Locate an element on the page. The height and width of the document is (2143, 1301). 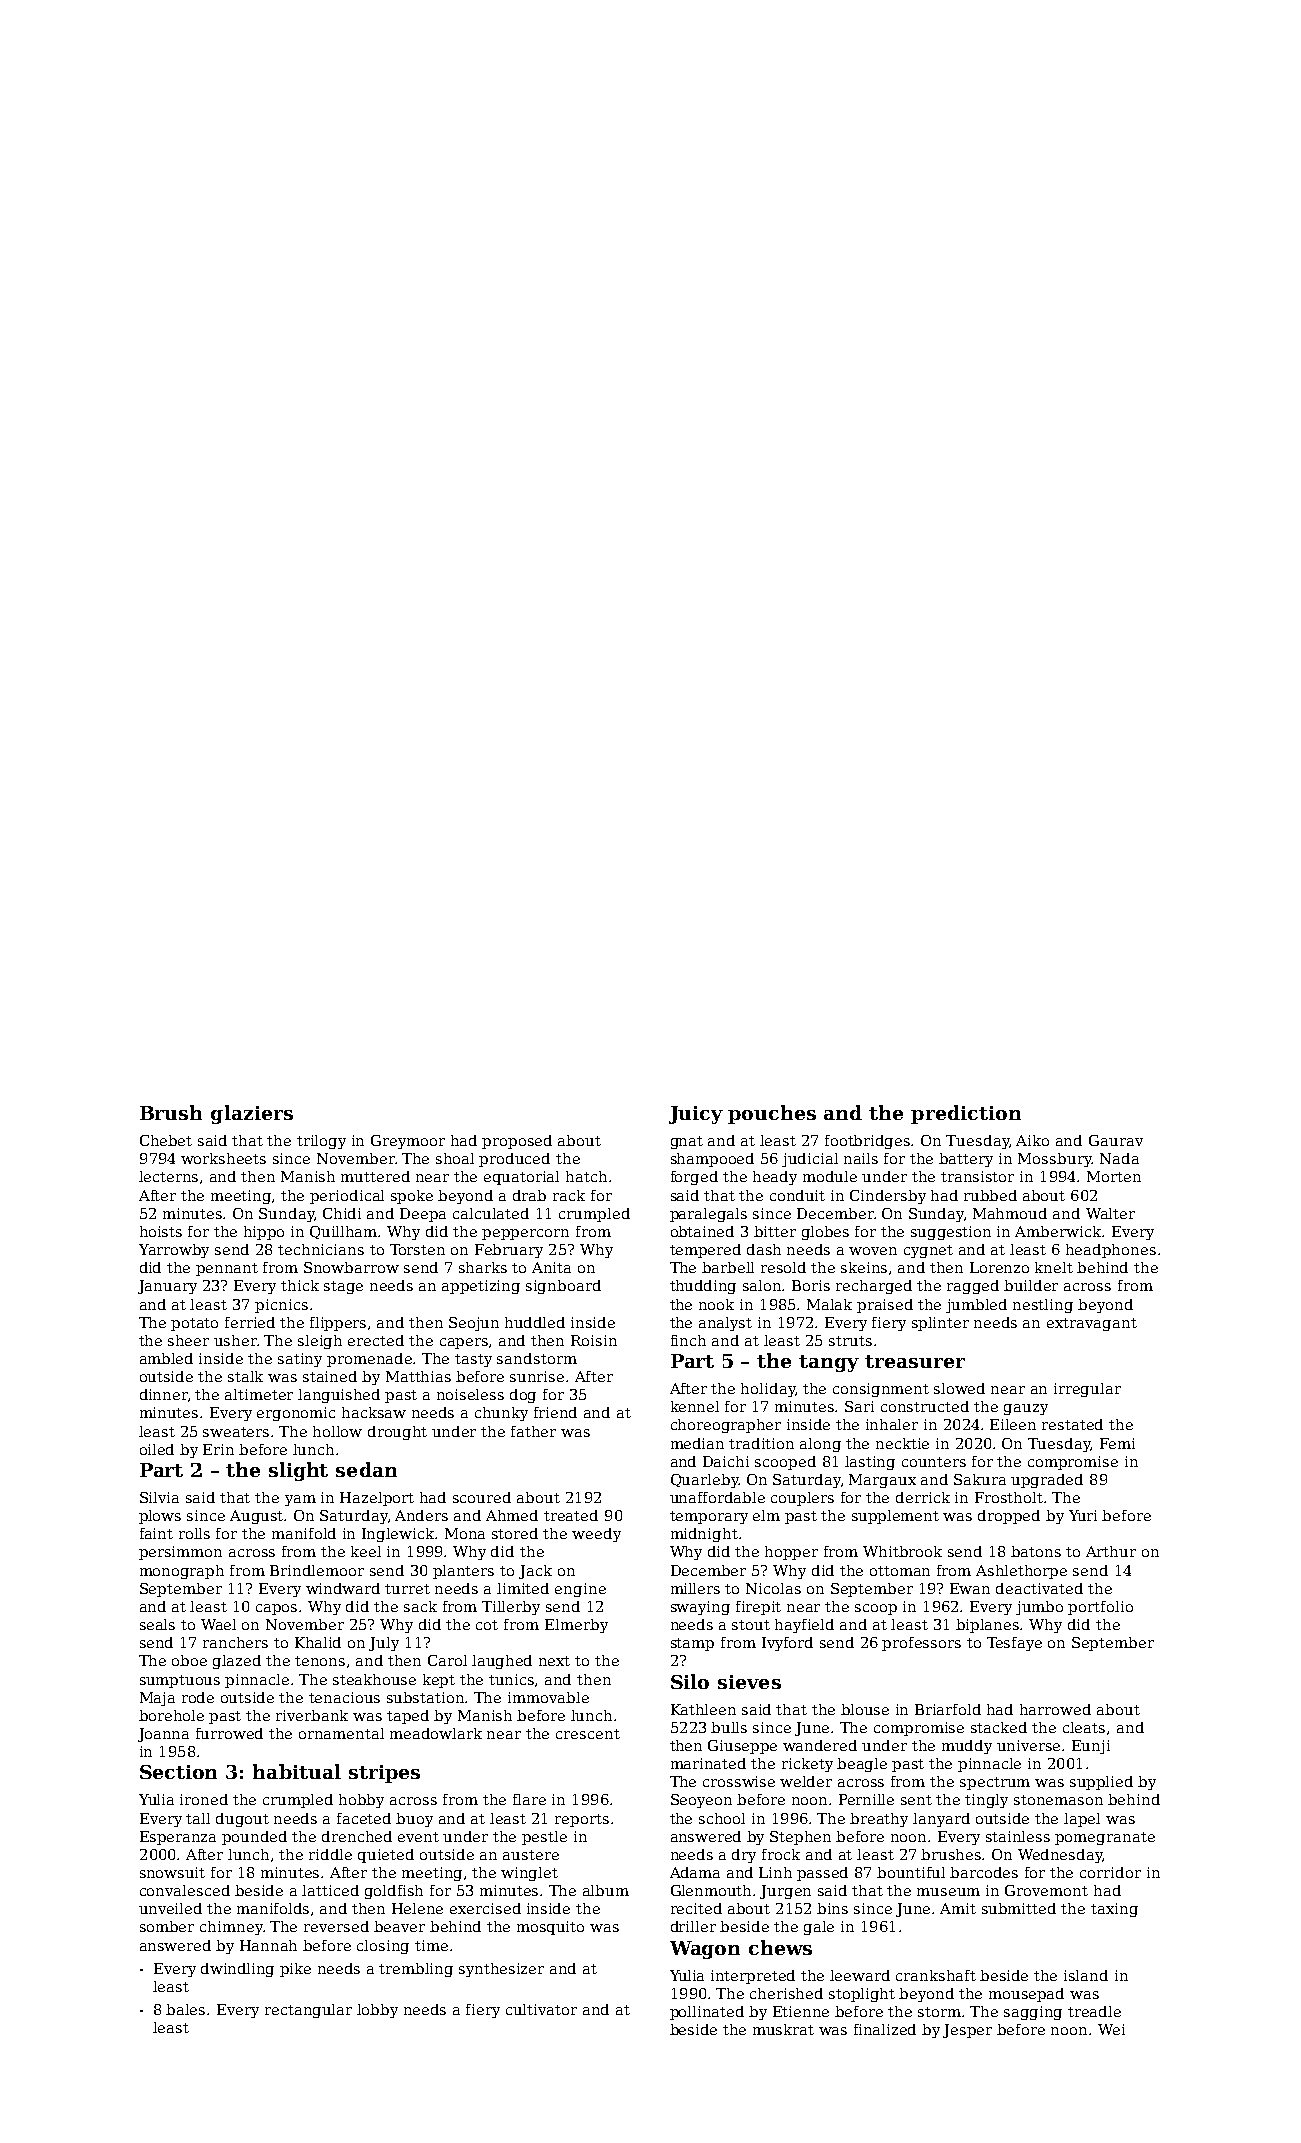
pouches is located at coordinates (772, 1114).
